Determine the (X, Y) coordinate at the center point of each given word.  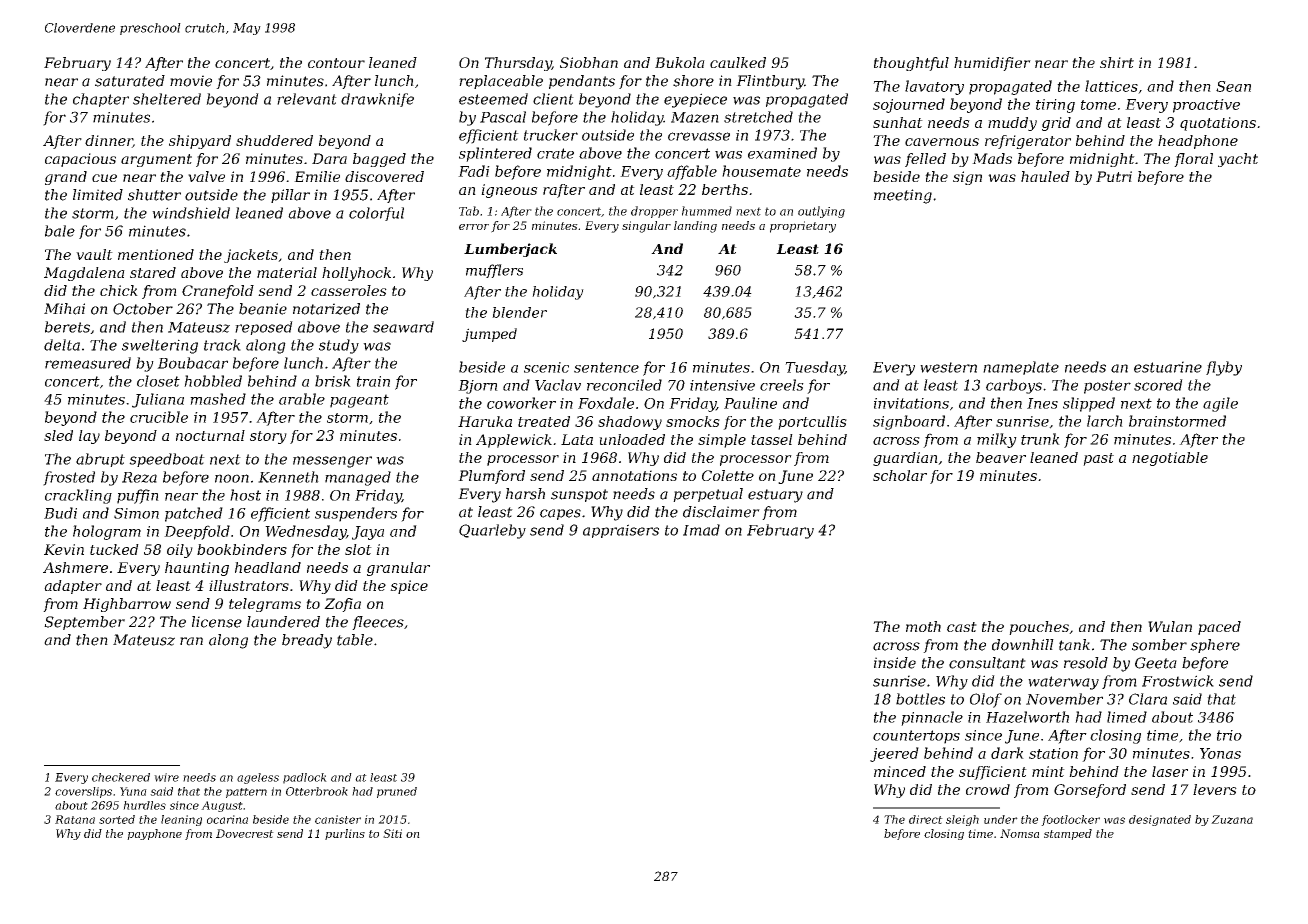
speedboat (167, 460)
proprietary (803, 227)
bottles (920, 699)
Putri (1114, 176)
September (84, 623)
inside (895, 663)
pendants (582, 82)
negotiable (1170, 459)
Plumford (491, 477)
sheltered (167, 99)
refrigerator (1028, 142)
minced (900, 771)
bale (60, 231)
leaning (181, 820)
